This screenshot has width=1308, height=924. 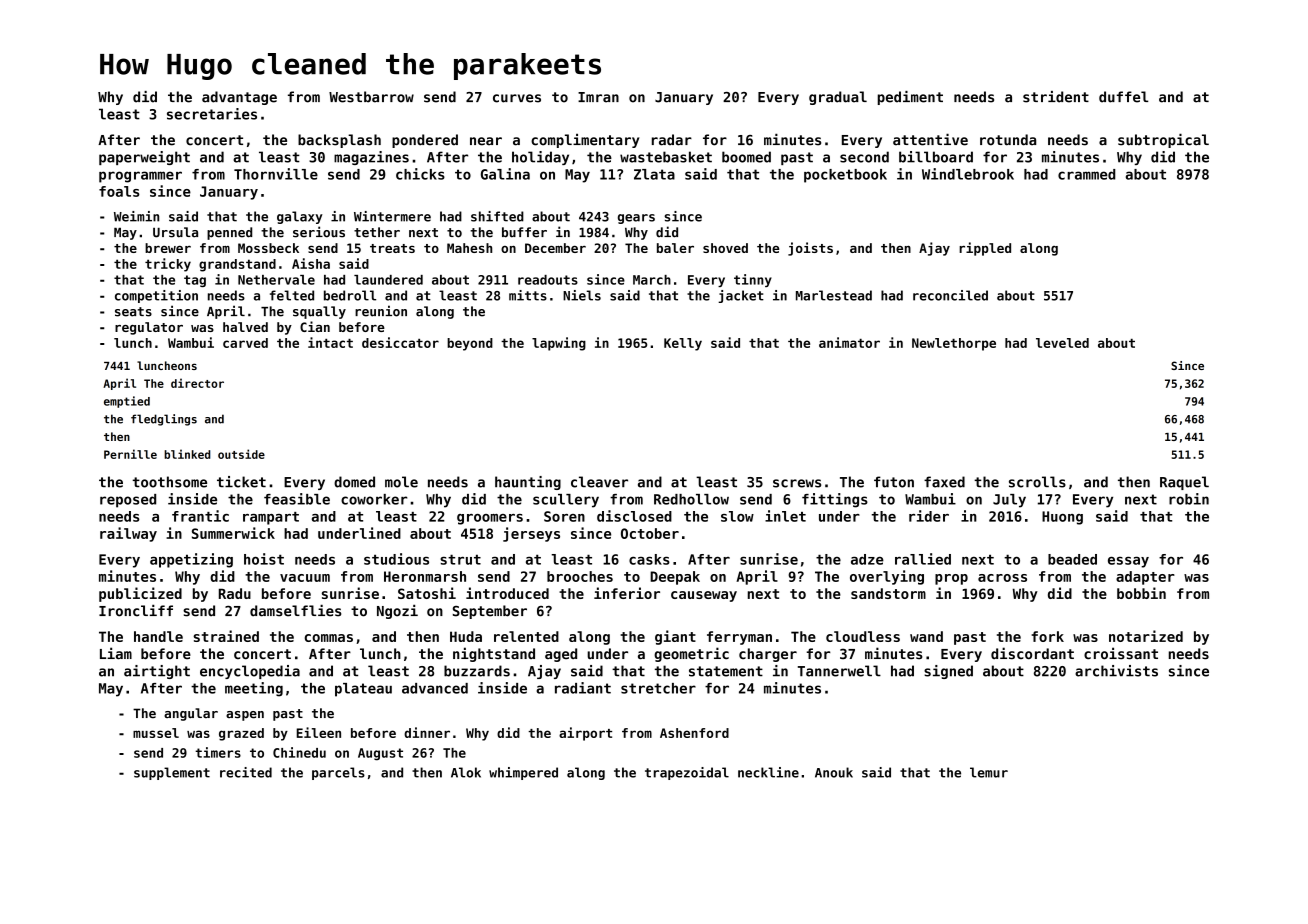 I want to click on grandstand, so click(x=237, y=265).
